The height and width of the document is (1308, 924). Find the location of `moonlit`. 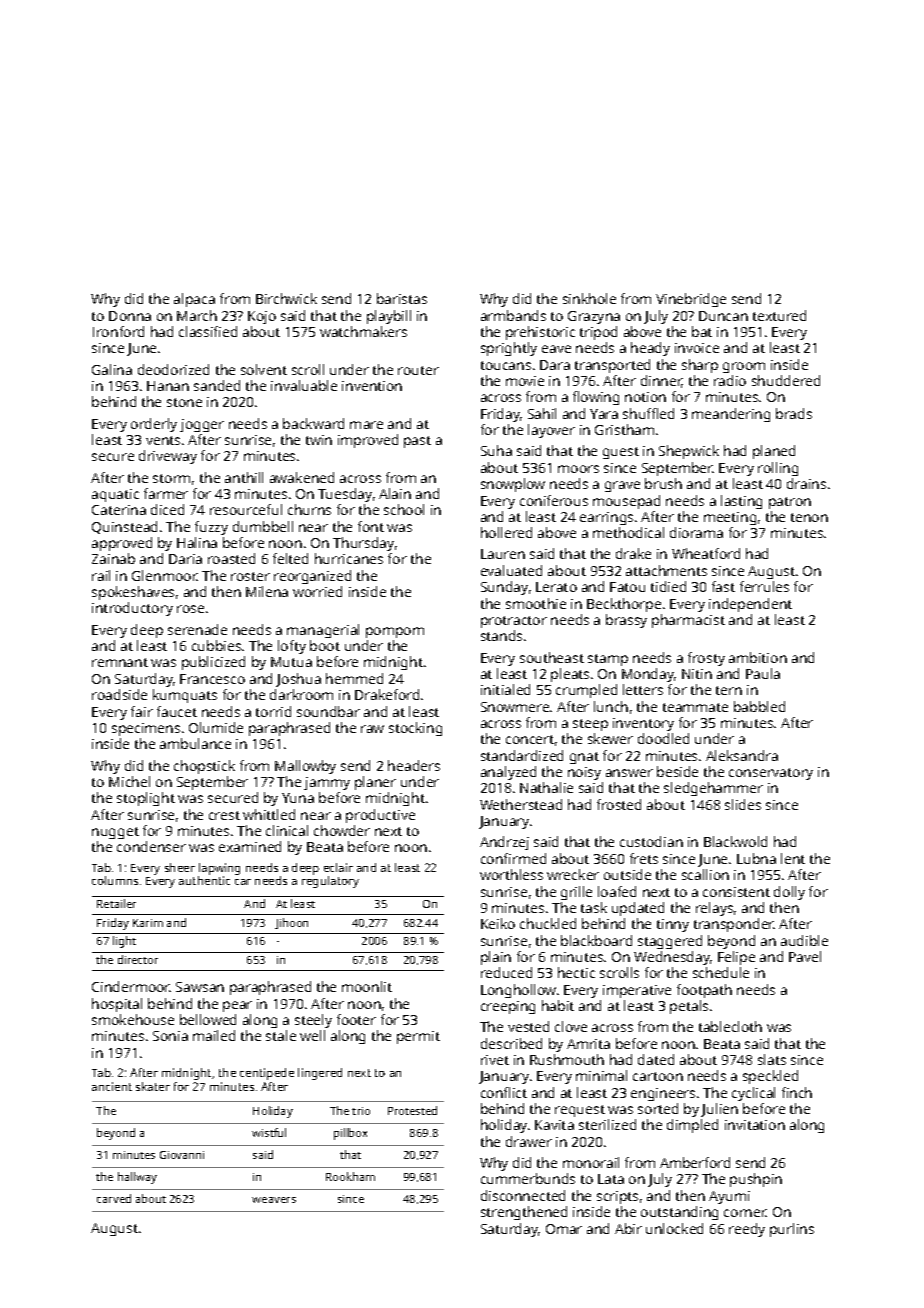

moonlit is located at coordinates (367, 986).
